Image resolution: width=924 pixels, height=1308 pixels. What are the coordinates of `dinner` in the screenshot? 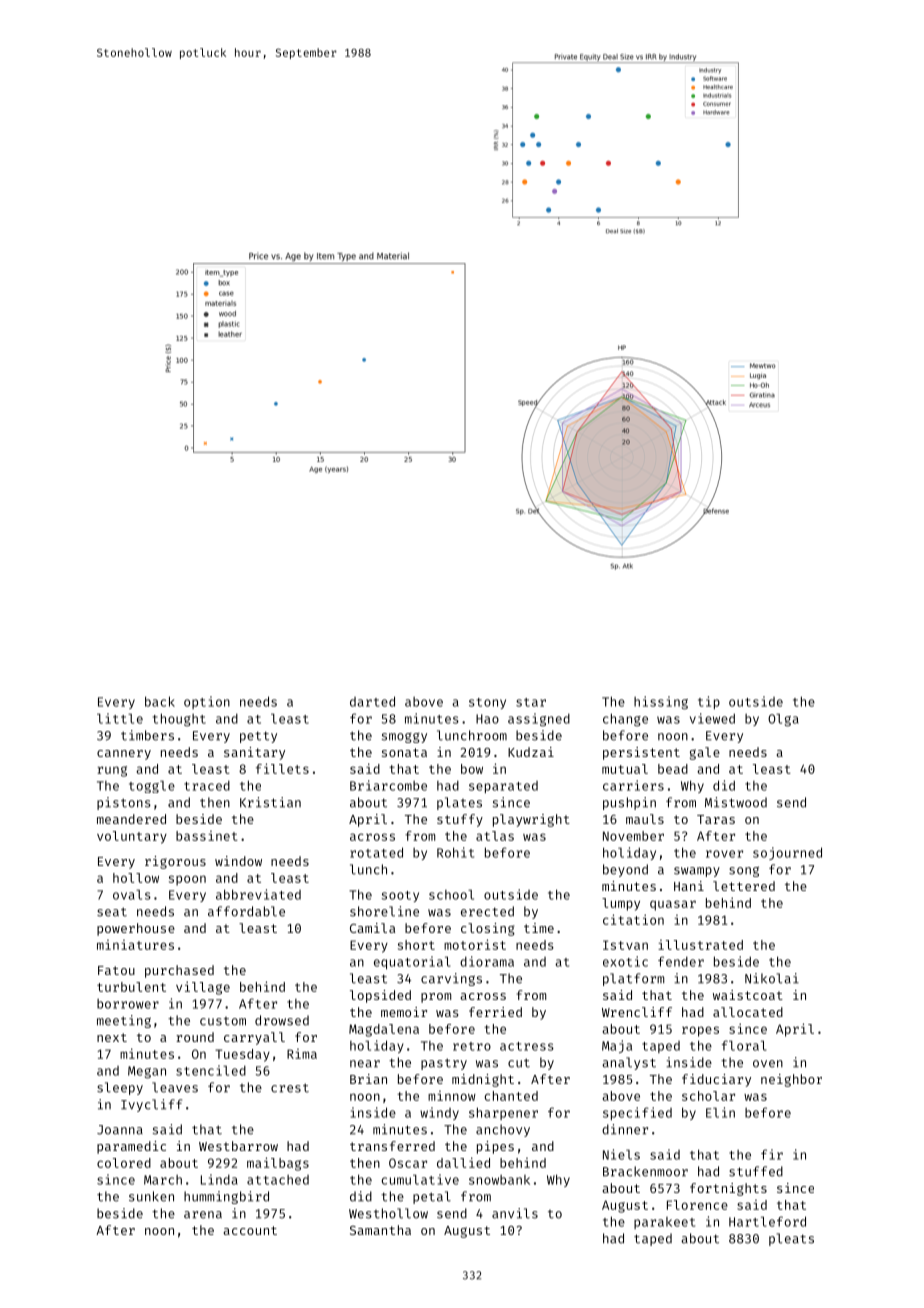 It's located at (625, 1129).
